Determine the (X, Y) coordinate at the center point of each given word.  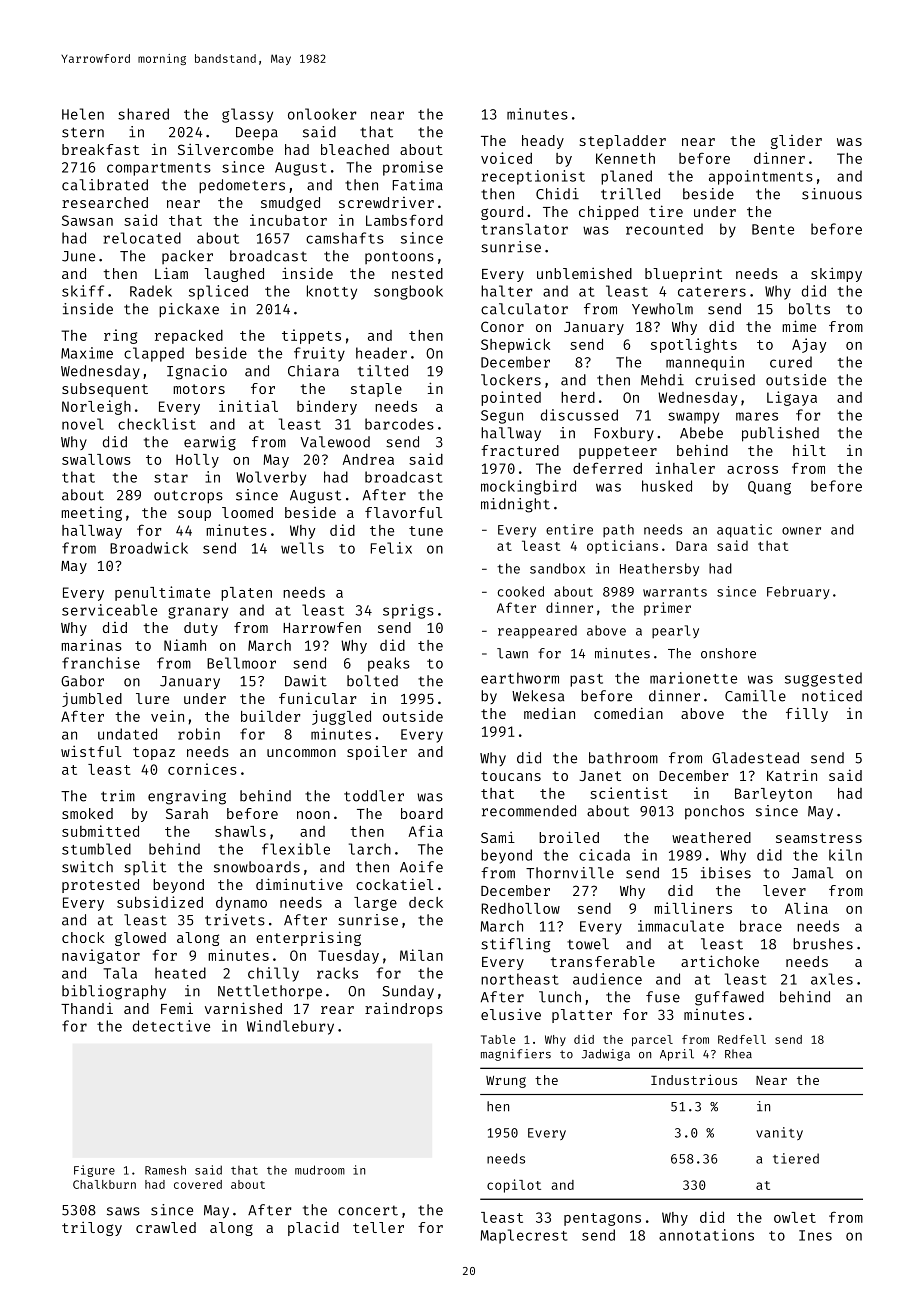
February (798, 592)
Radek (151, 291)
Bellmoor (241, 663)
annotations (706, 1235)
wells (302, 548)
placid (313, 1228)
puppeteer (618, 452)
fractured (520, 450)
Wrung (506, 1082)
